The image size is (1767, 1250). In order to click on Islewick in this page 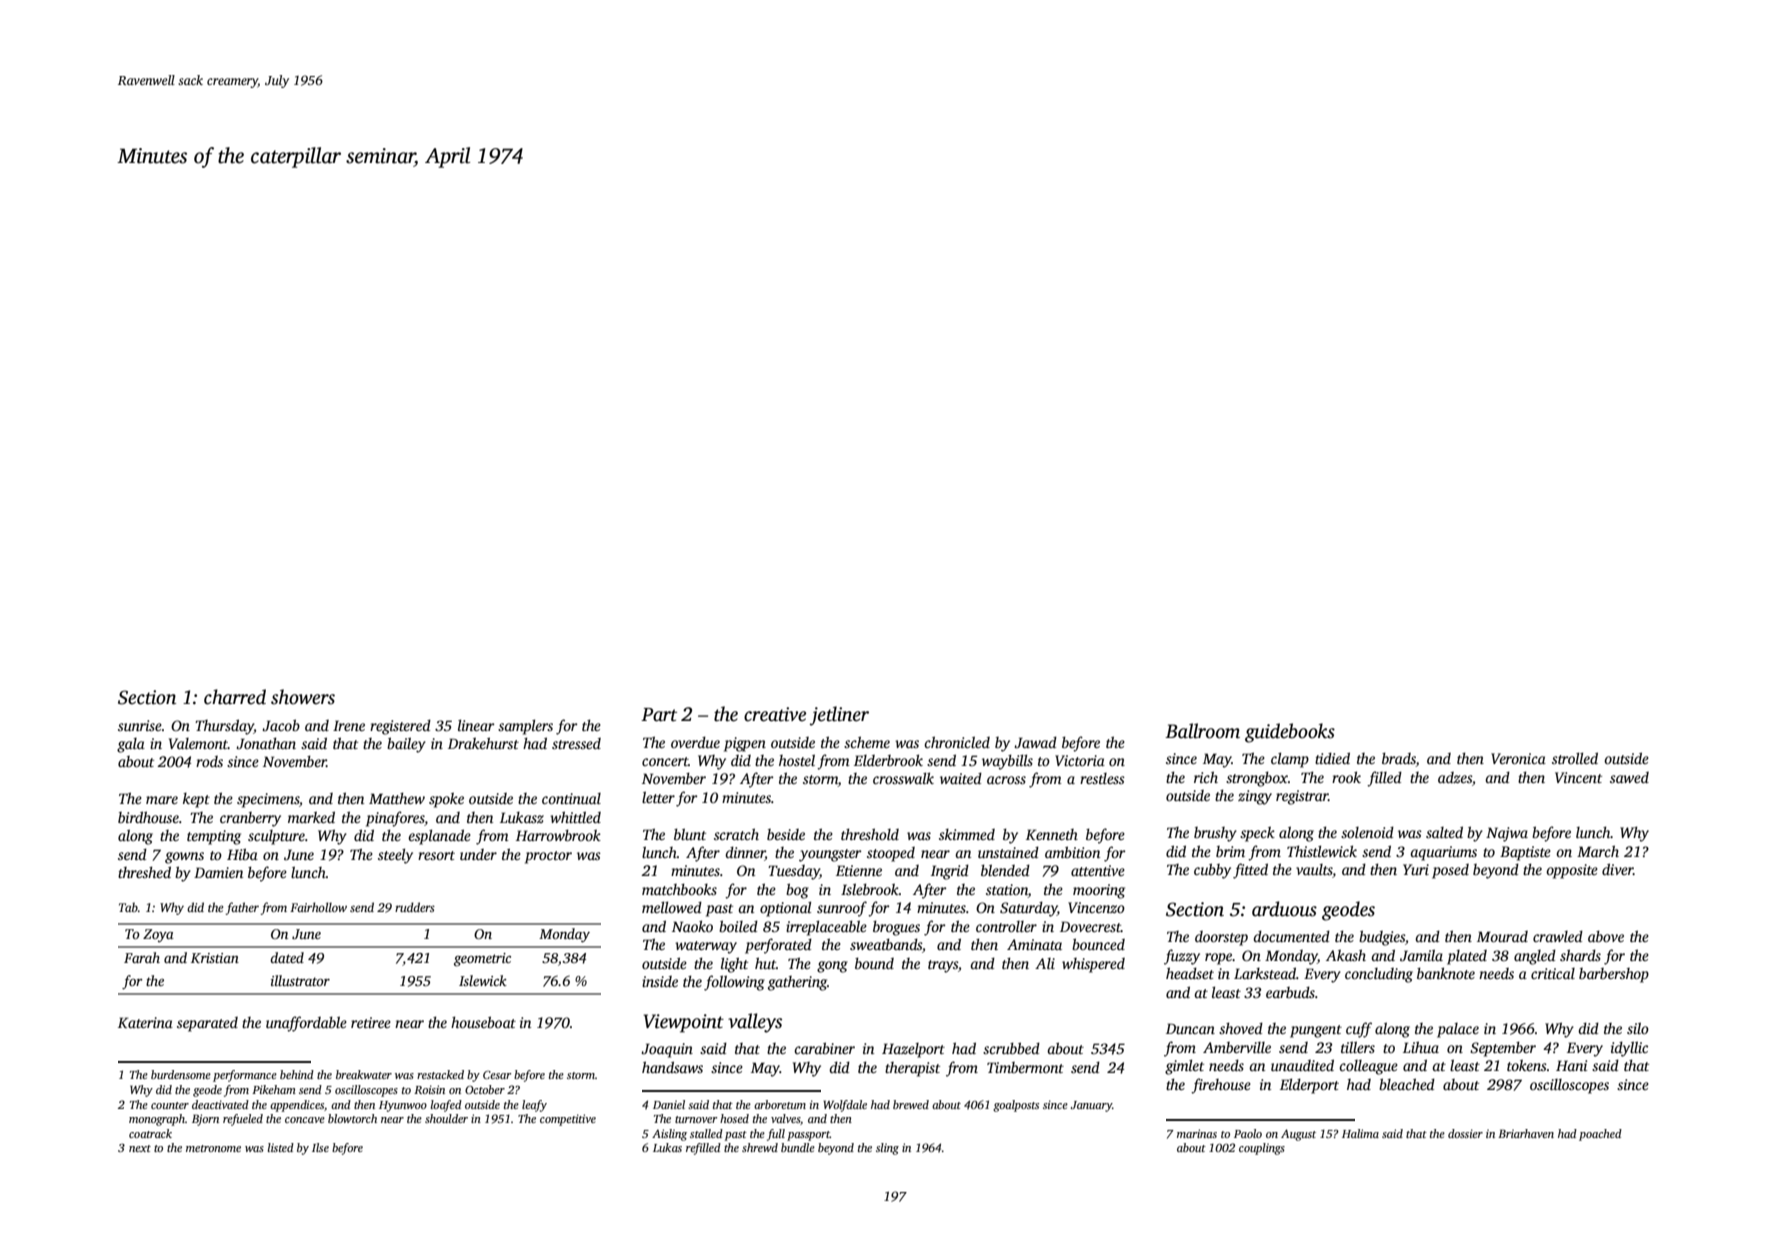, I will do `click(483, 980)`.
